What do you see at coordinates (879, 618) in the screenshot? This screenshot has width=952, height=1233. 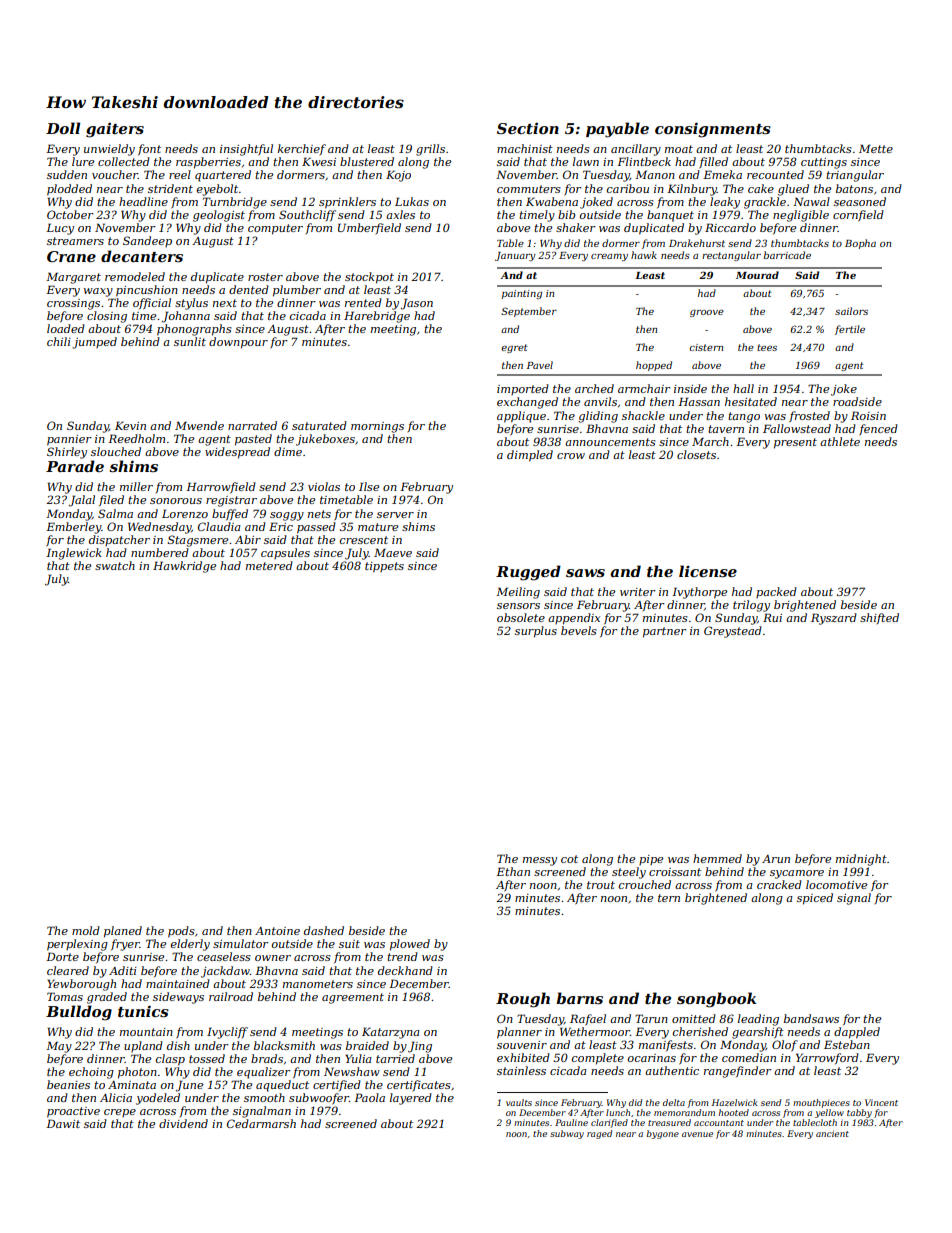 I see `shifted` at bounding box center [879, 618].
